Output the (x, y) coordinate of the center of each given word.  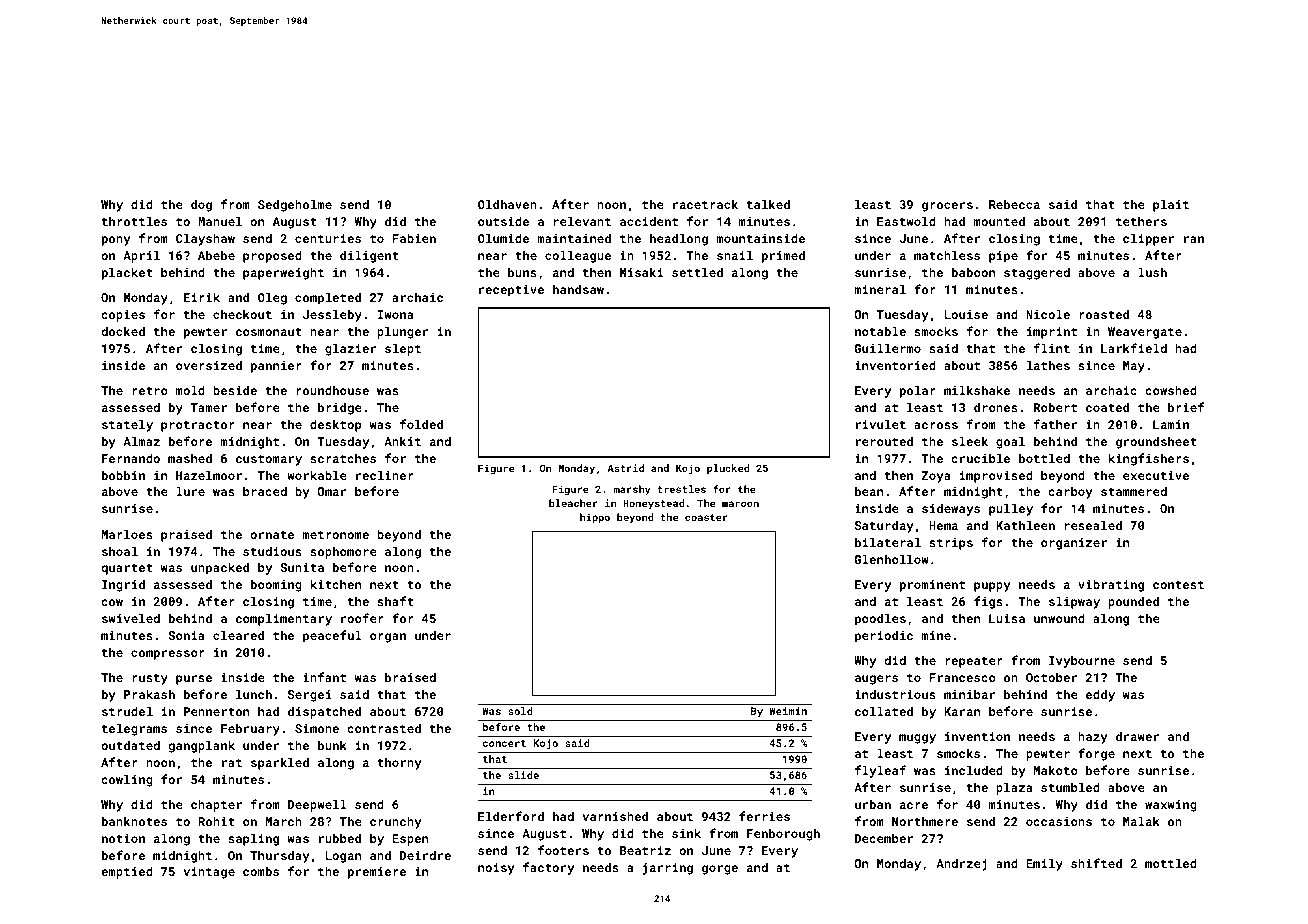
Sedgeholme (295, 205)
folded (421, 424)
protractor (198, 426)
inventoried (895, 365)
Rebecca (1014, 204)
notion (123, 838)
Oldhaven (507, 204)
